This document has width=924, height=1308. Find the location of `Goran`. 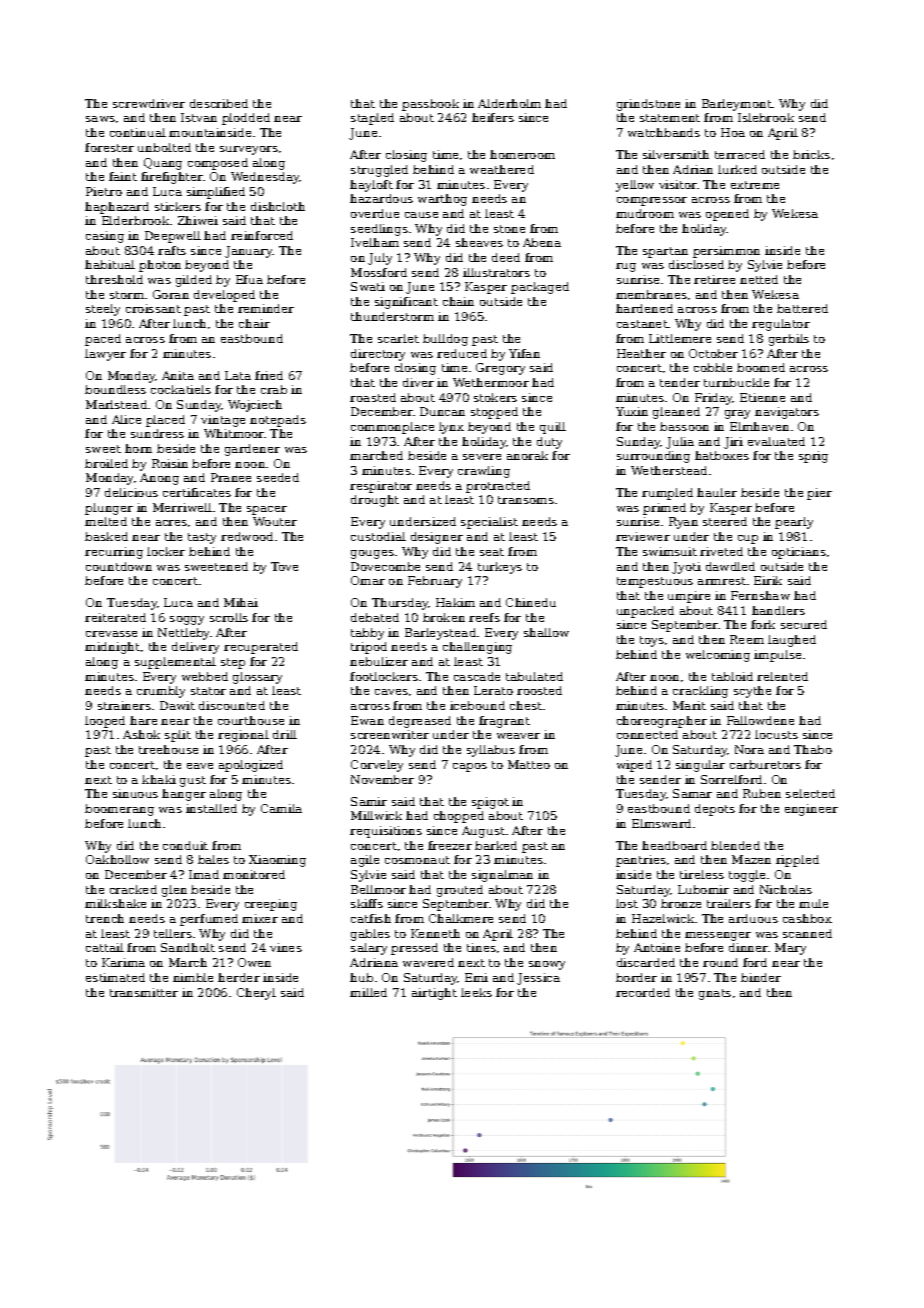

Goran is located at coordinates (171, 294).
